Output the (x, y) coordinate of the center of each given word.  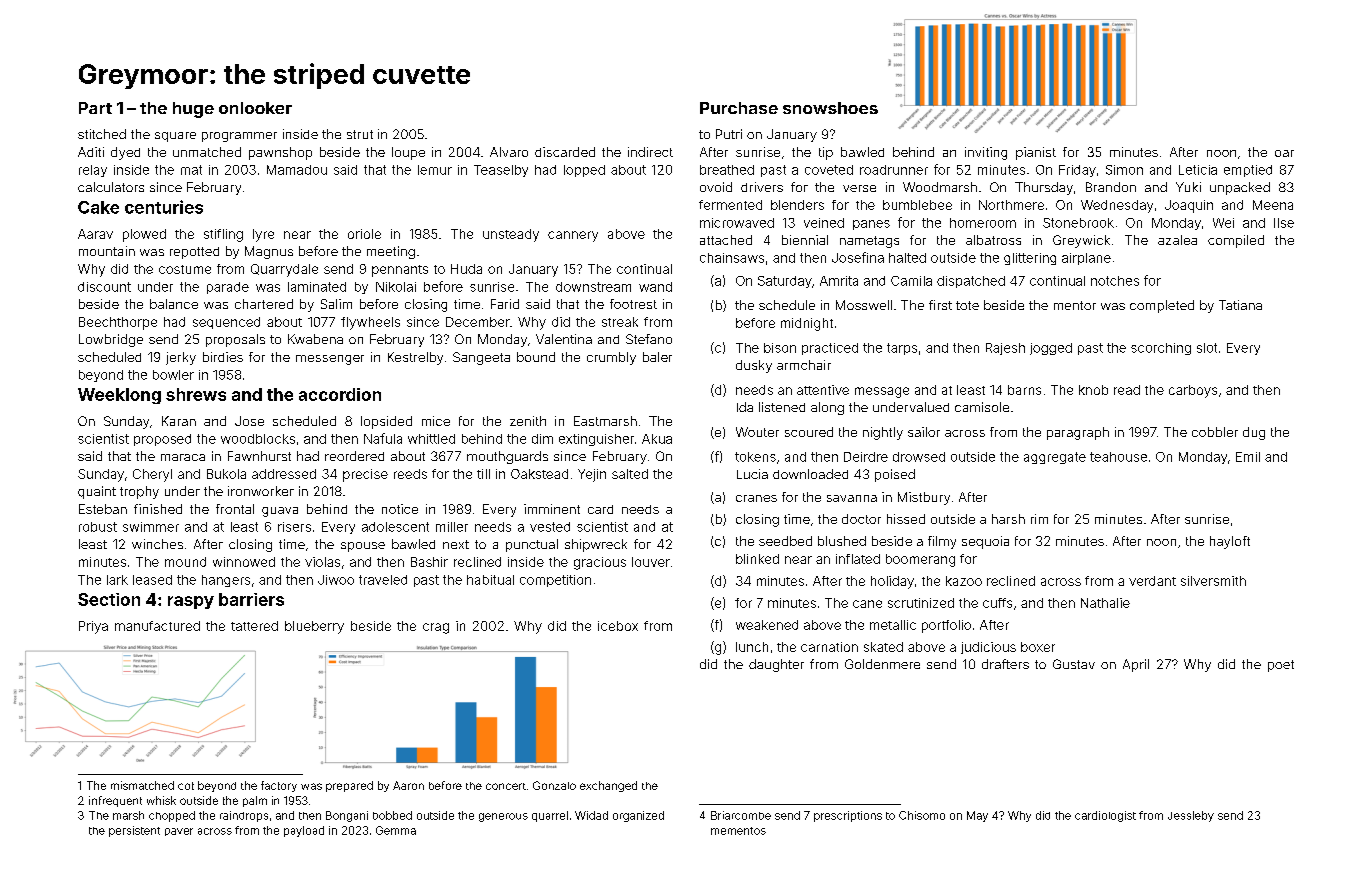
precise (365, 475)
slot (1207, 348)
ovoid (716, 187)
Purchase (739, 108)
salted (630, 474)
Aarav (95, 234)
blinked (757, 559)
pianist (1036, 153)
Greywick (1081, 241)
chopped (172, 816)
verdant (1152, 581)
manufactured (157, 626)
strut (360, 134)
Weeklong (119, 396)
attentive (823, 390)
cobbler (1215, 432)
